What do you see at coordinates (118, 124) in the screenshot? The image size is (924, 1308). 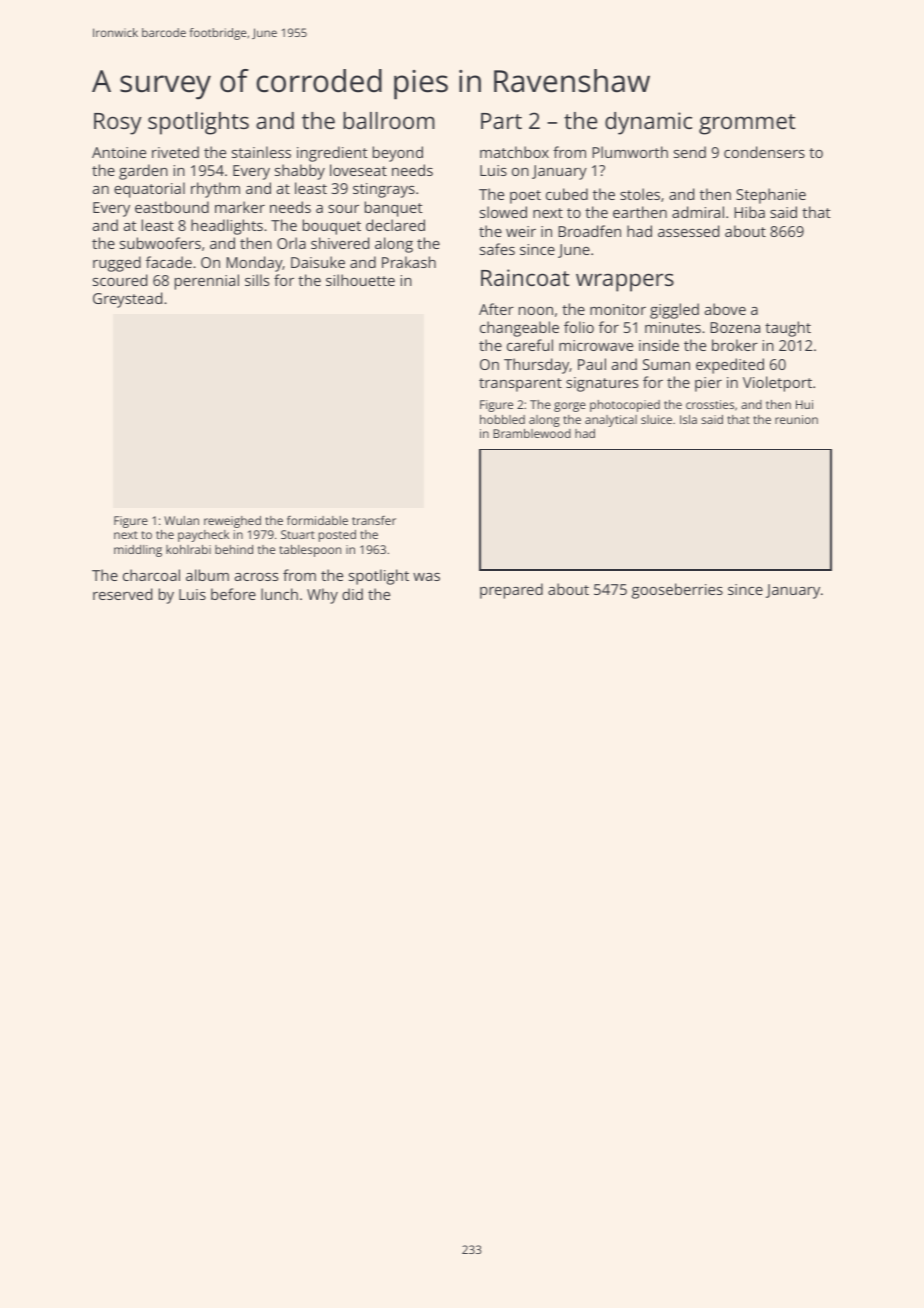 I see `Rosy` at bounding box center [118, 124].
